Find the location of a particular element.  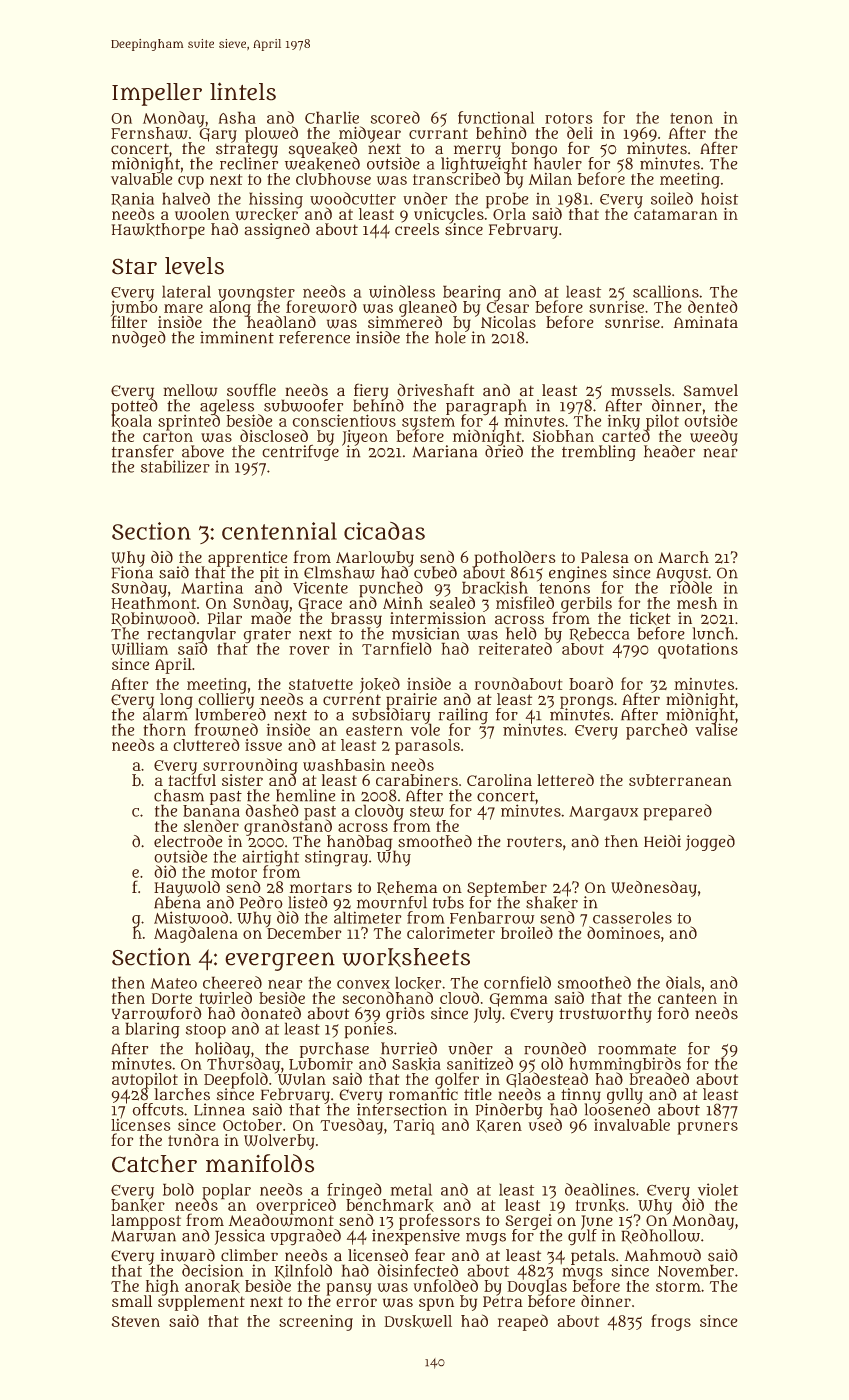

header is located at coordinates (669, 451).
